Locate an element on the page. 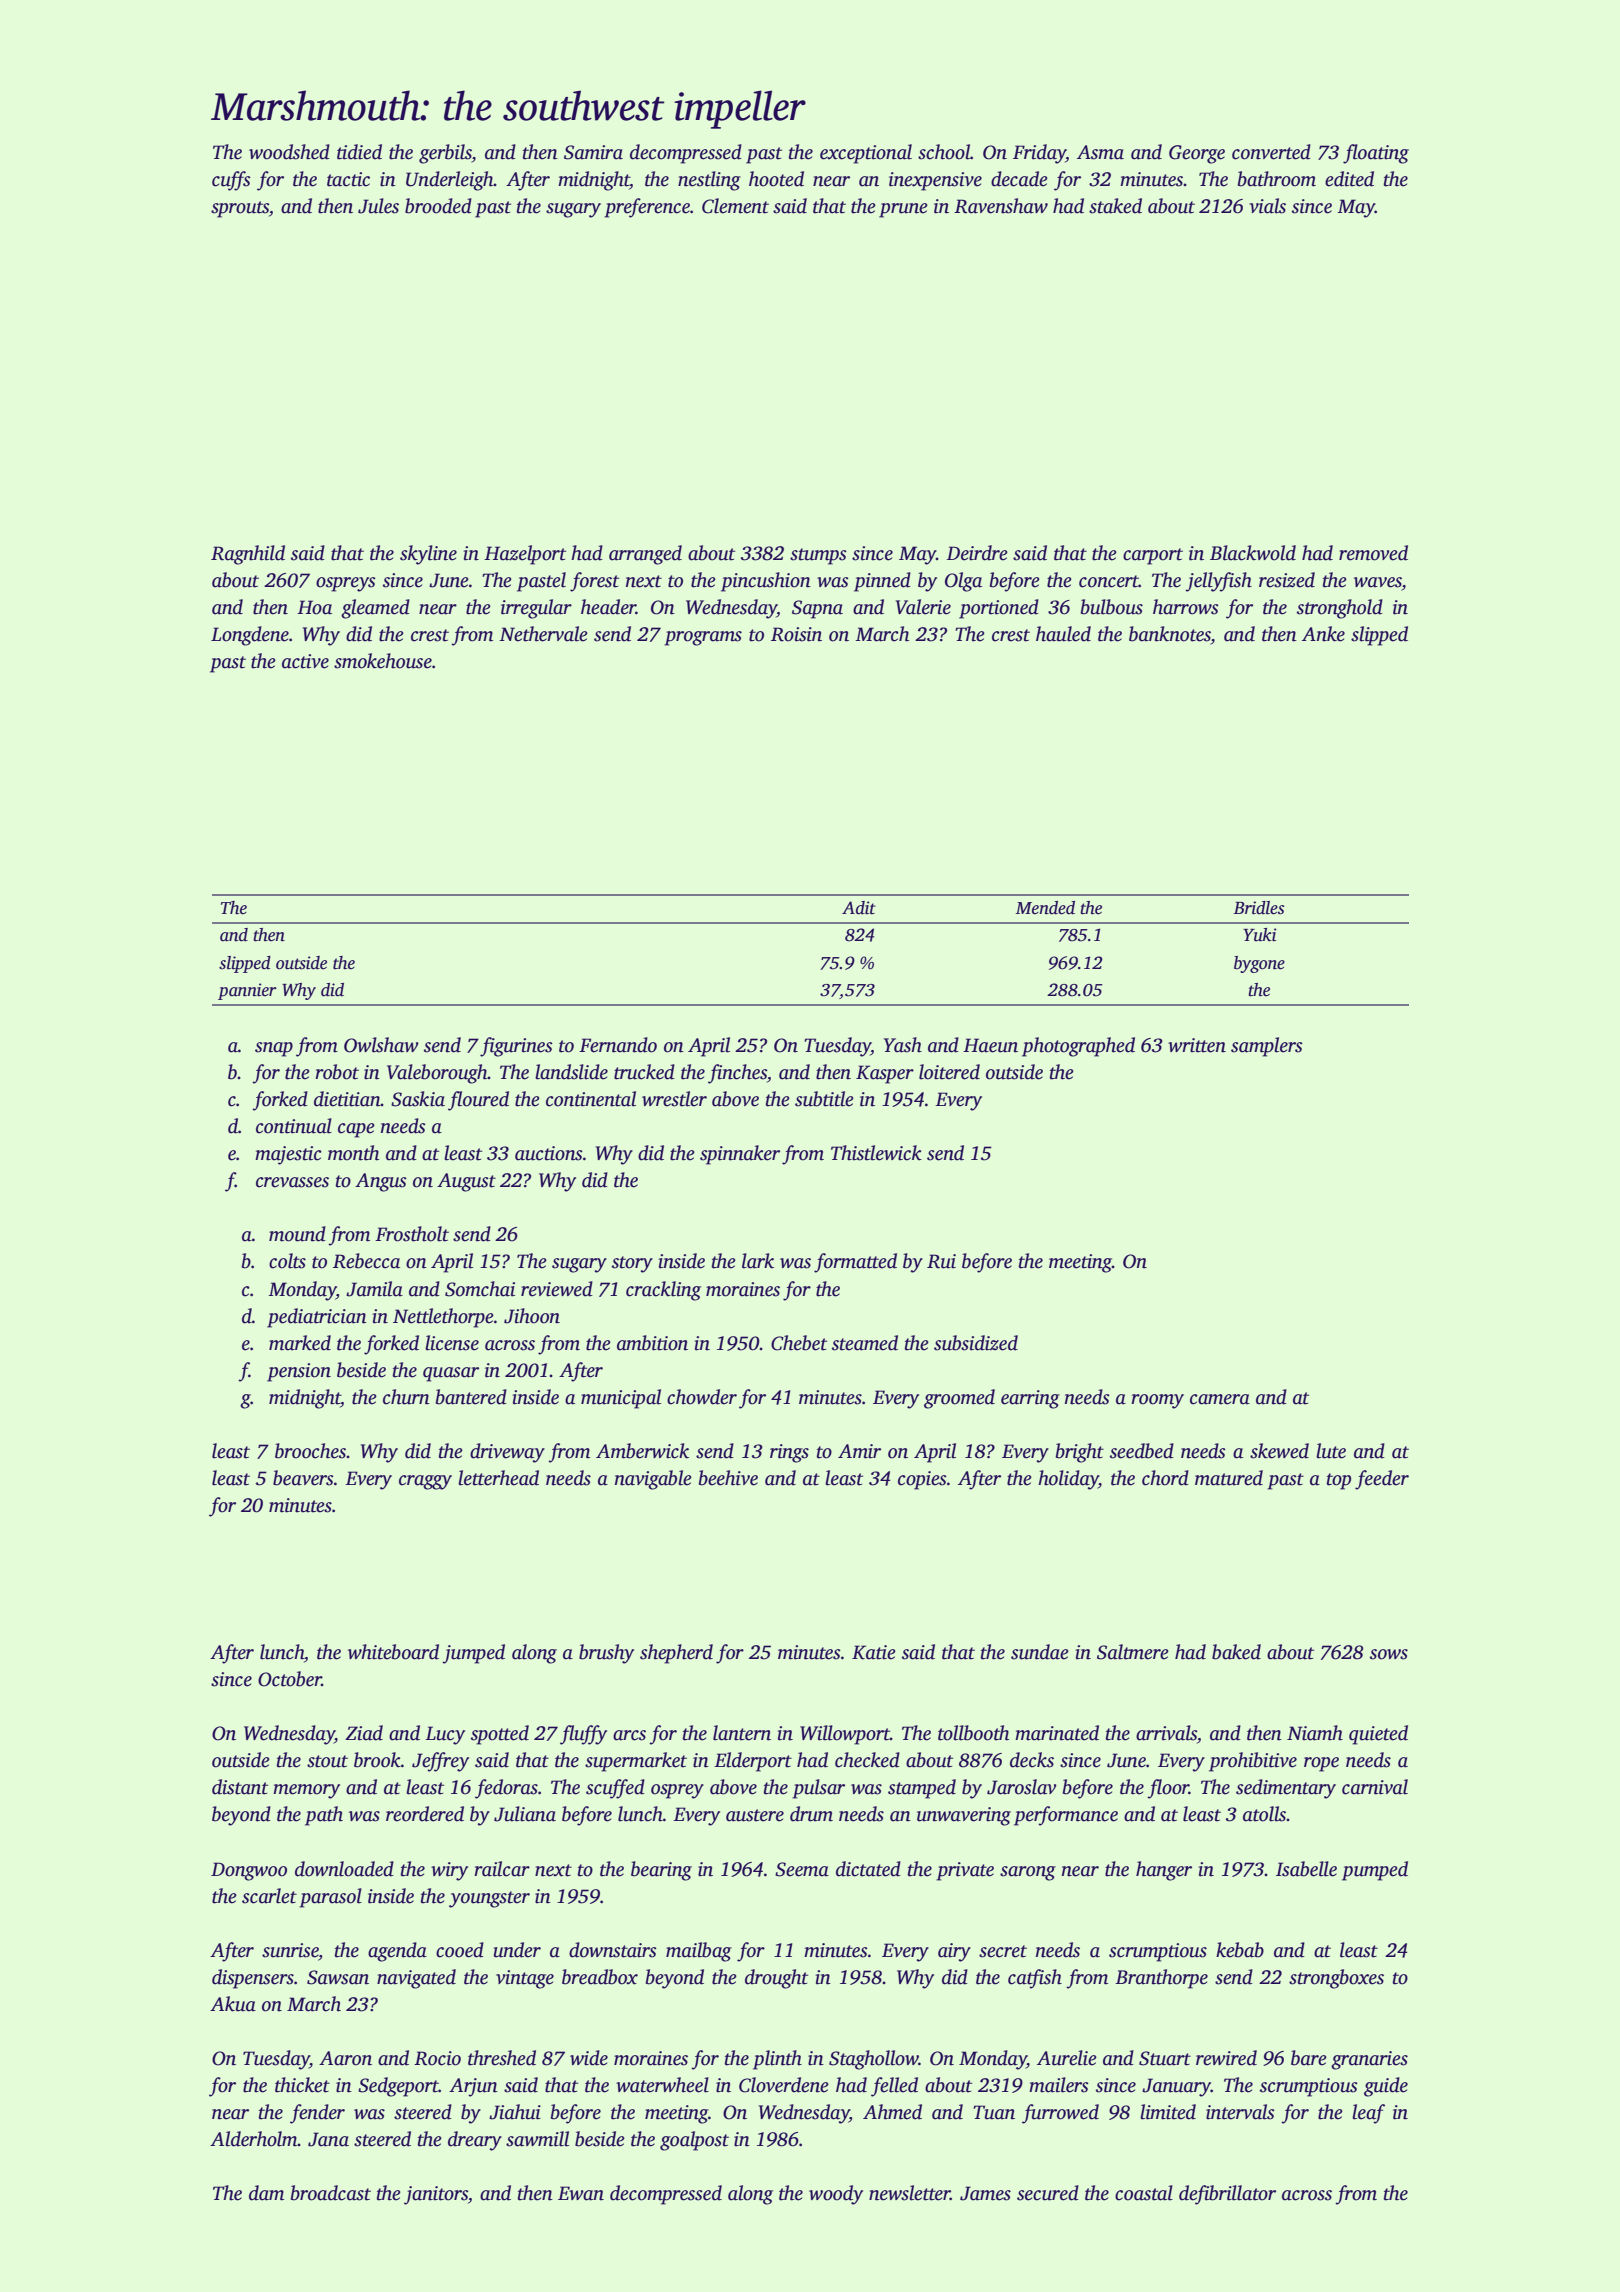 Image resolution: width=1620 pixels, height=2292 pixels. janitors is located at coordinates (436, 2195).
